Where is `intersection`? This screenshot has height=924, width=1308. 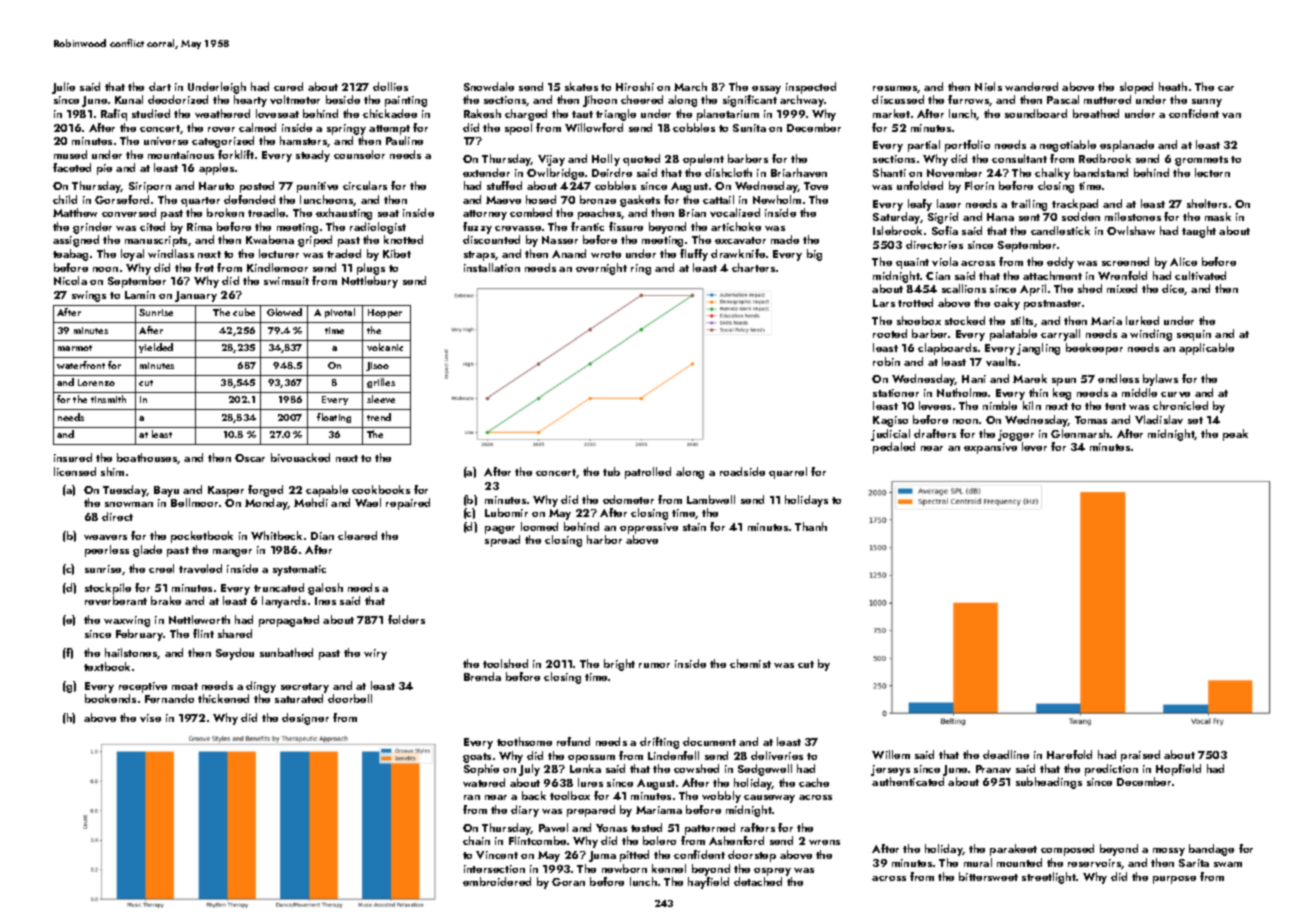 intersection is located at coordinates (494, 869).
